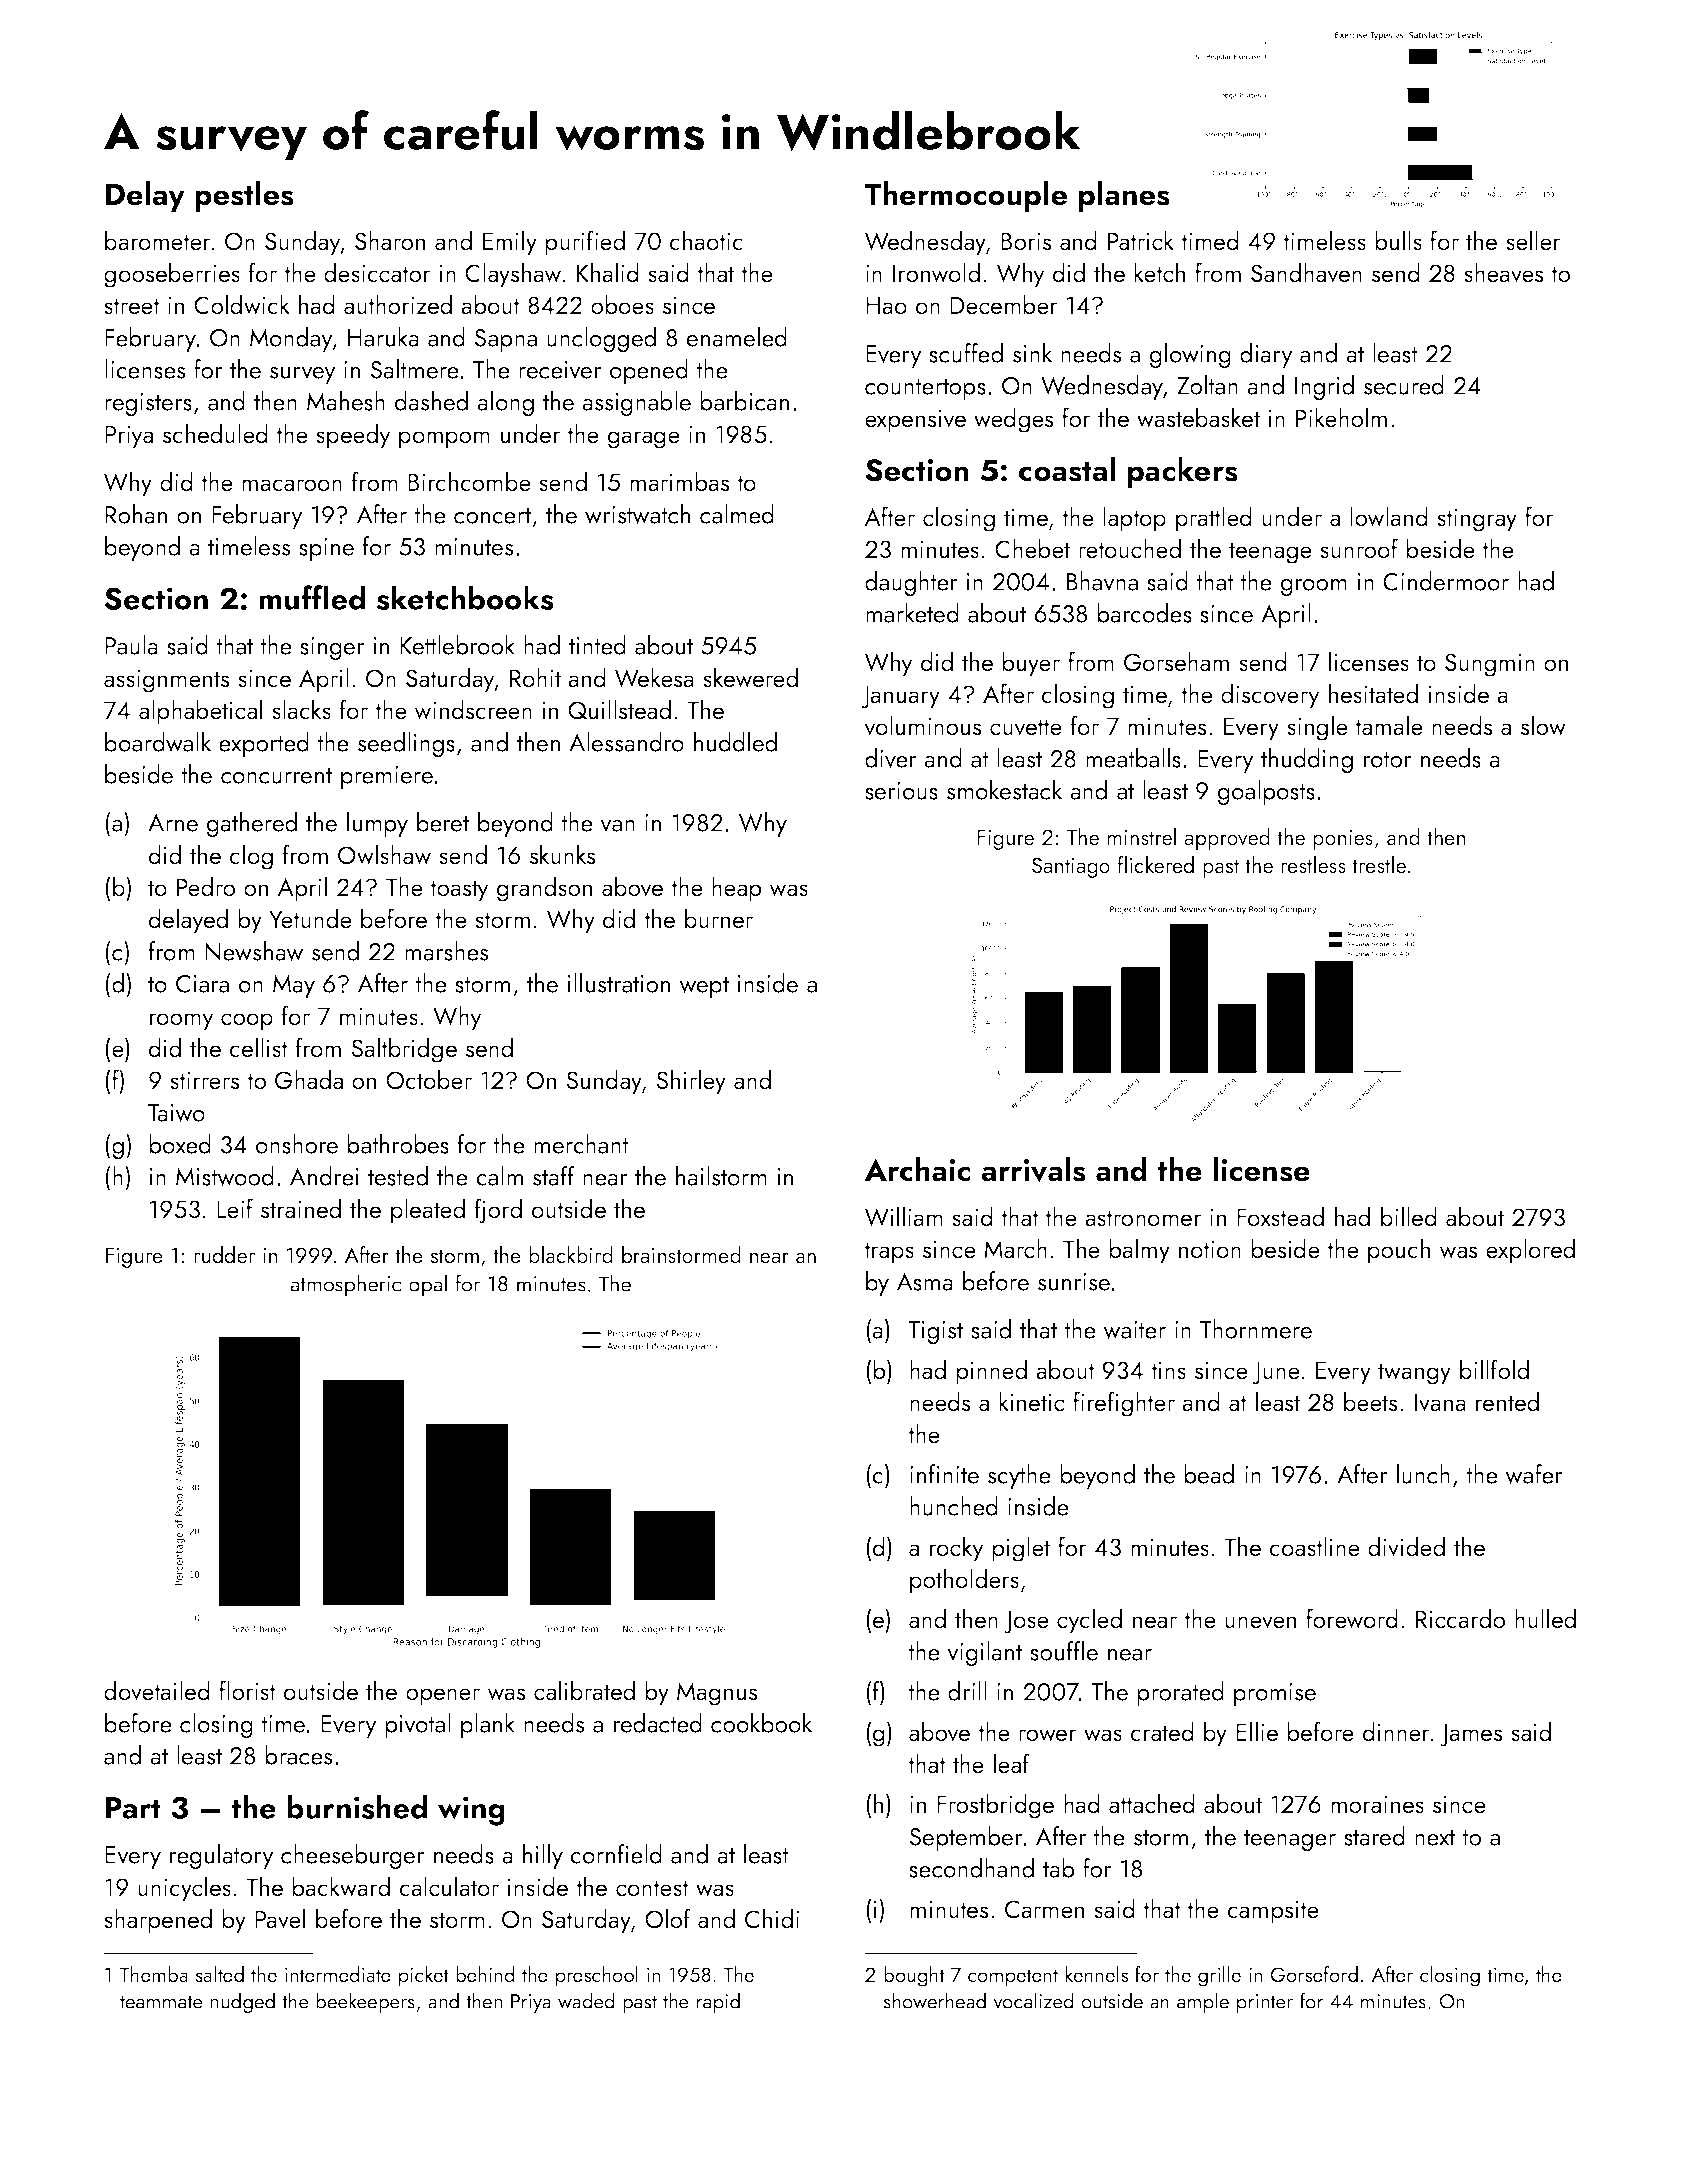  Describe the element at coordinates (1324, 387) in the page. I see `Ingrid` at that location.
